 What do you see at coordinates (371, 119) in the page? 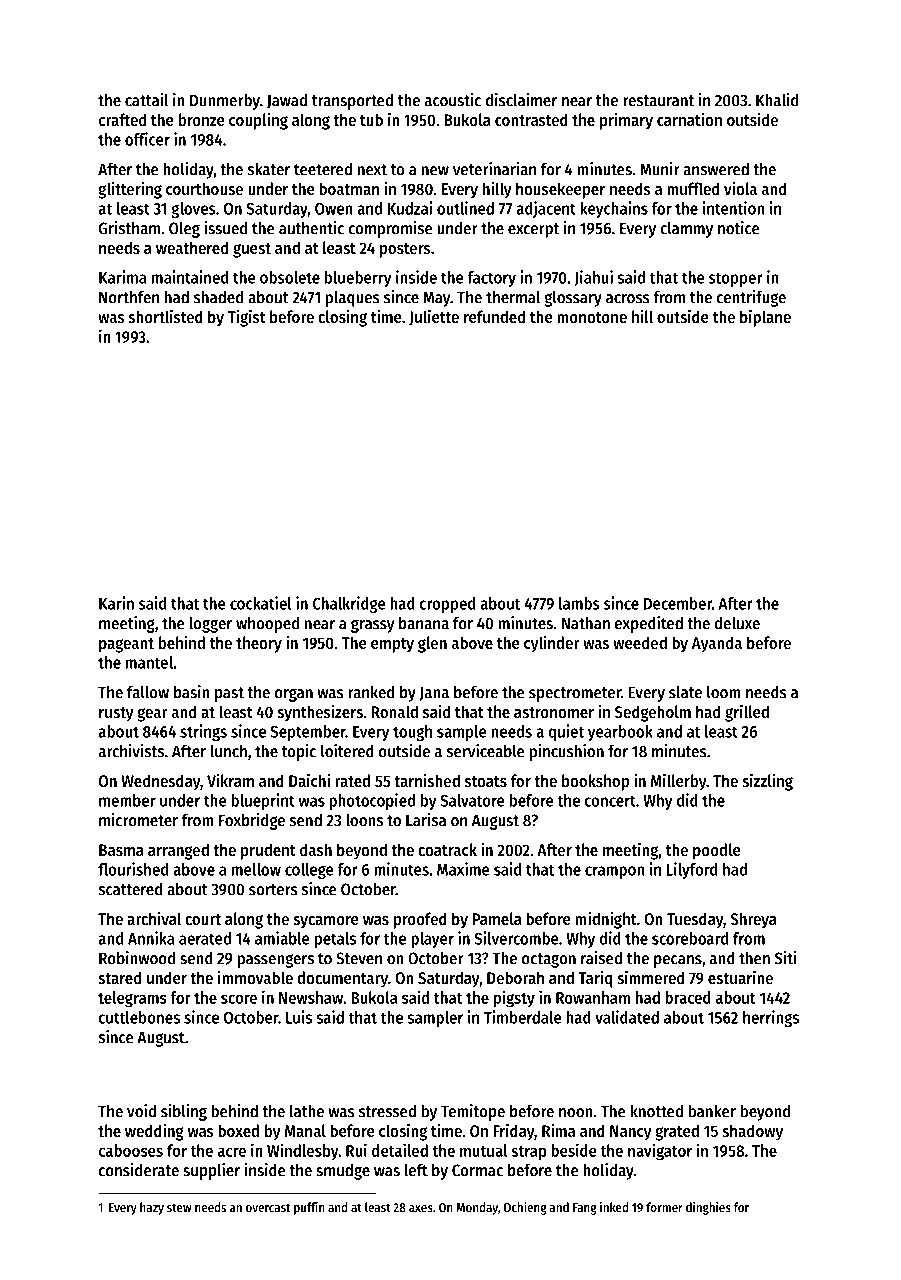
I see `tub` at bounding box center [371, 119].
